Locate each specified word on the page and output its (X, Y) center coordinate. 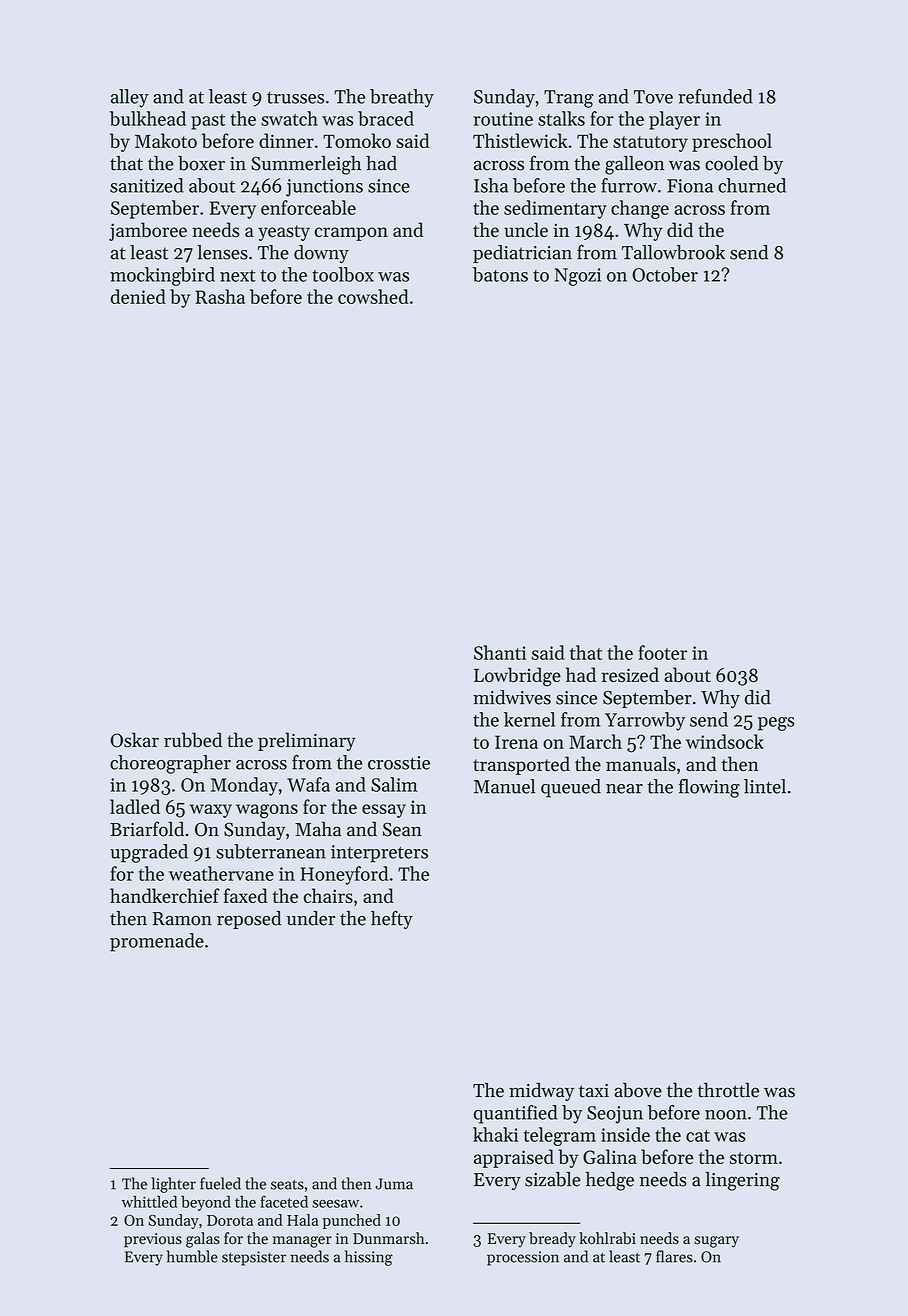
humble (192, 1256)
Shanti (500, 652)
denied (138, 296)
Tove (653, 97)
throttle (728, 1090)
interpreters (379, 854)
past (208, 122)
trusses (295, 97)
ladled (135, 806)
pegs (776, 724)
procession (523, 1258)
